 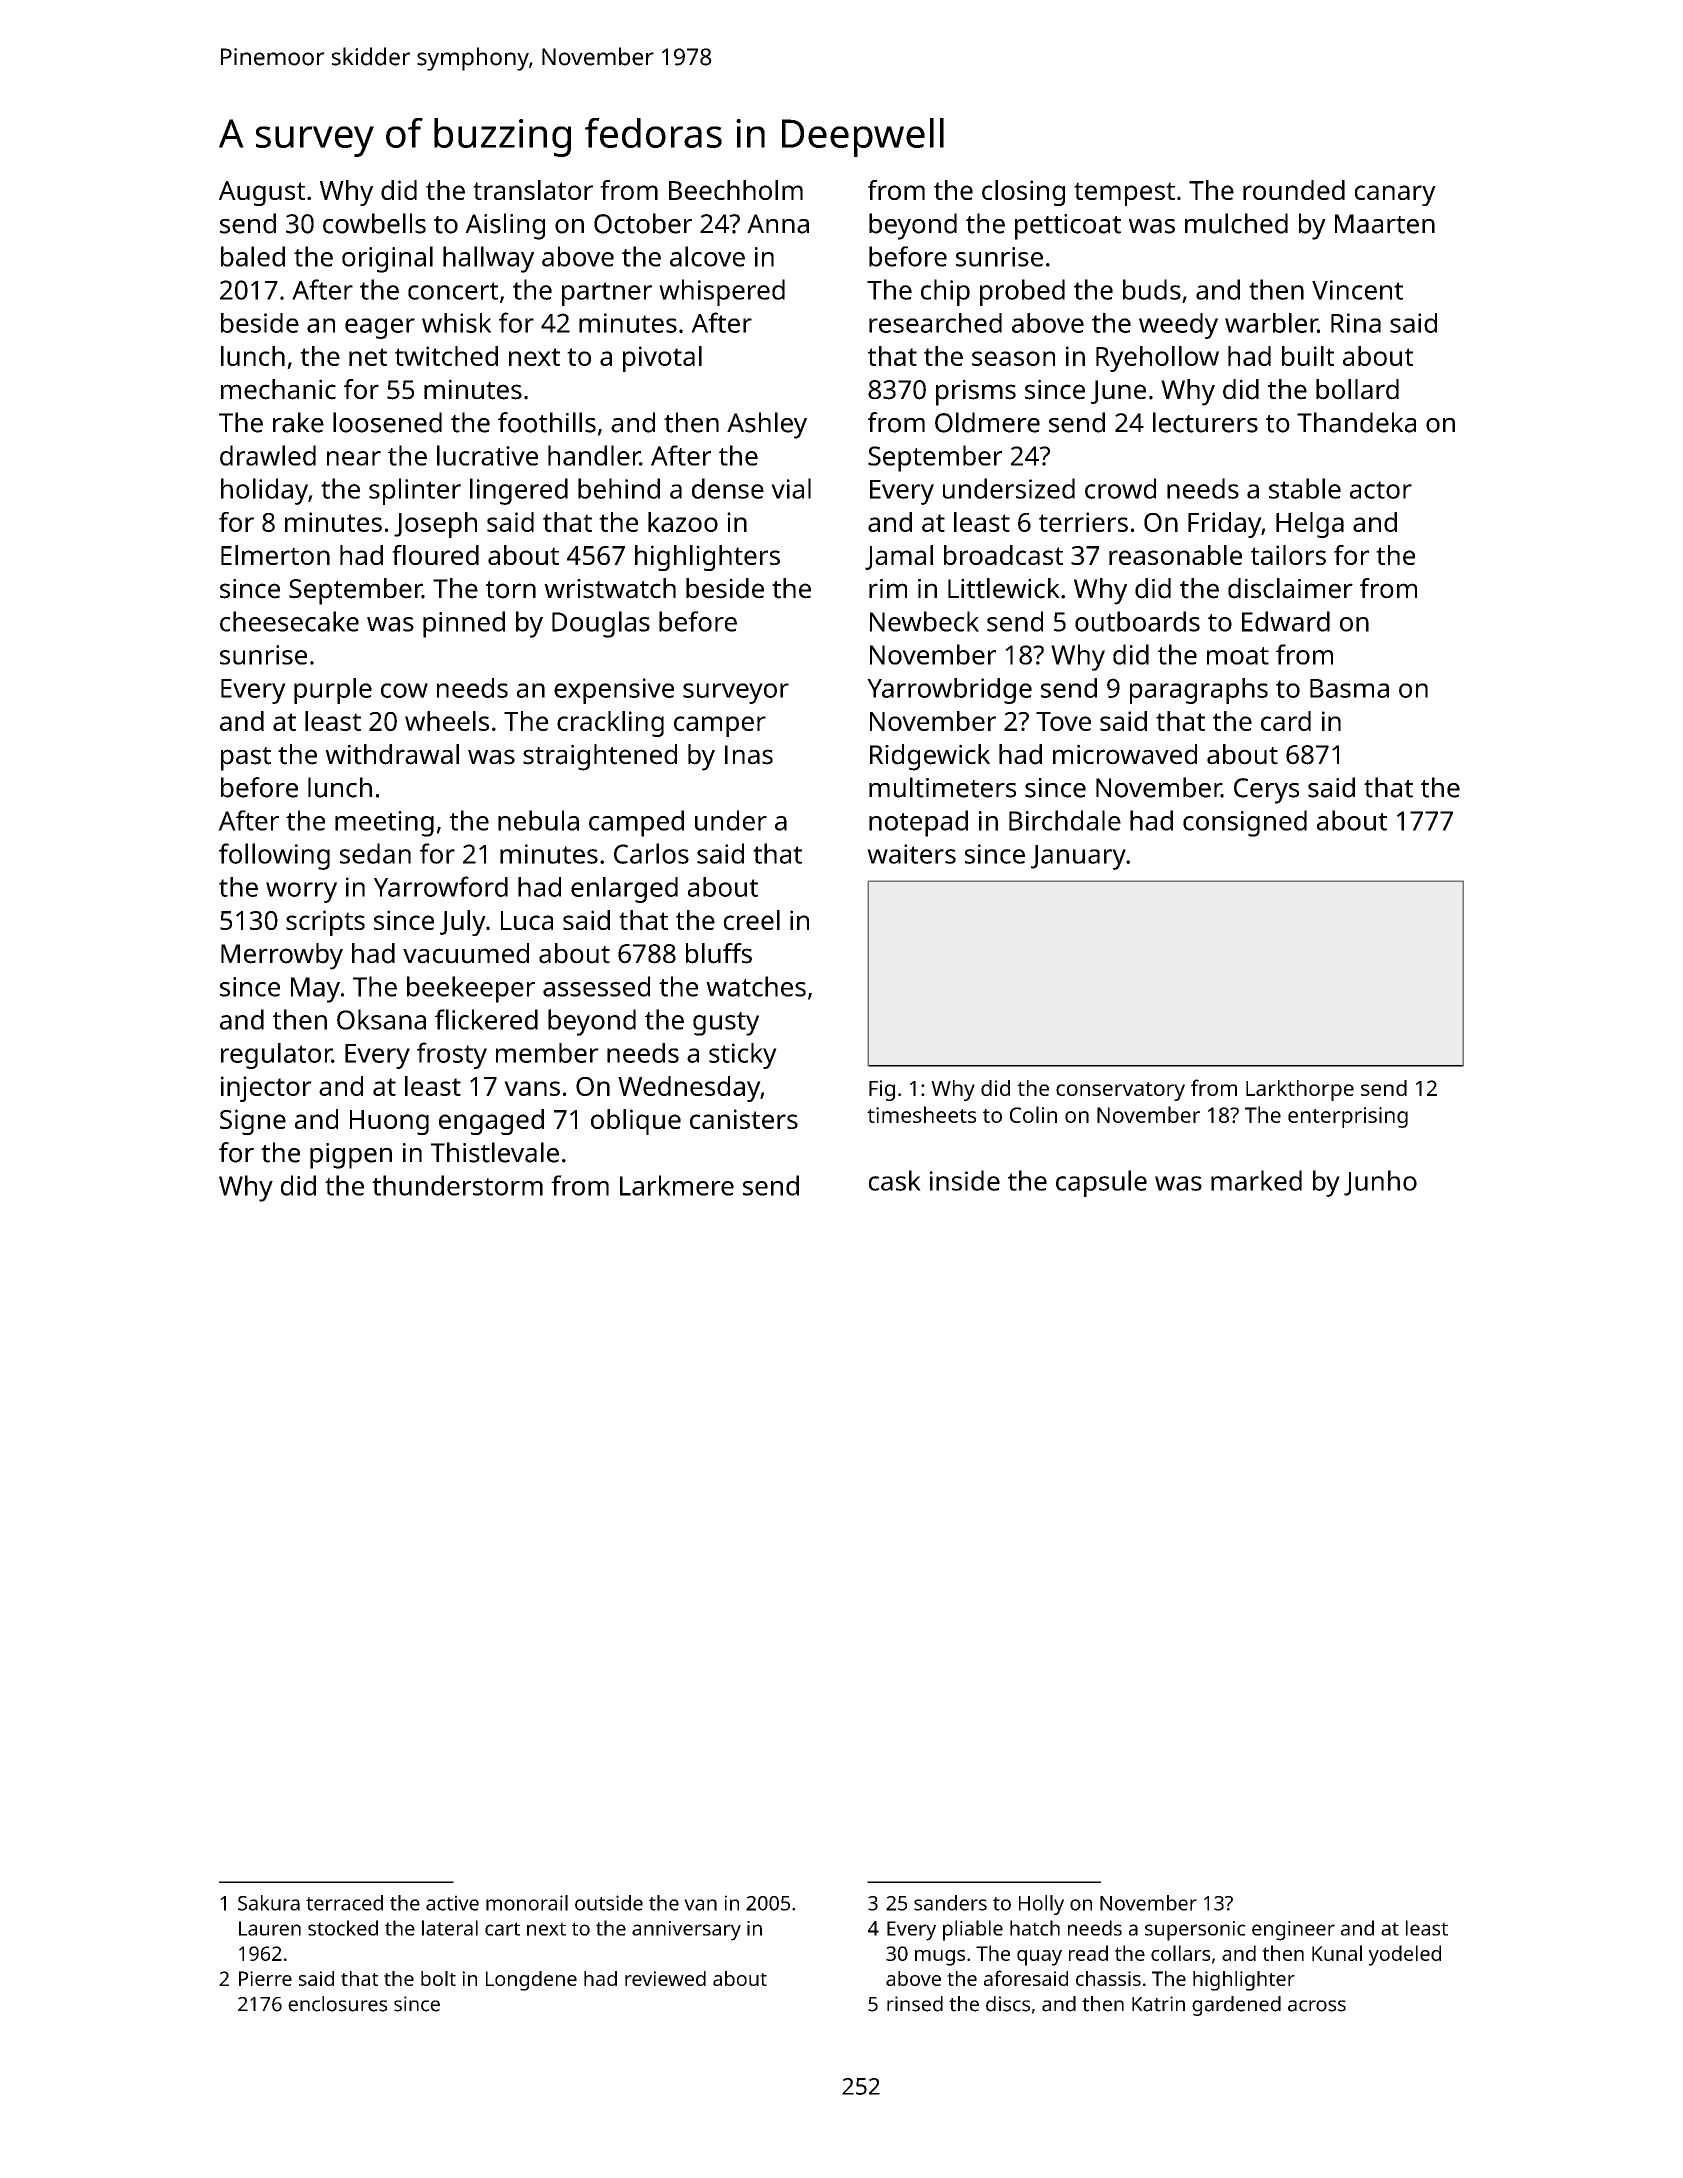 I want to click on Vincent, so click(x=1357, y=290).
